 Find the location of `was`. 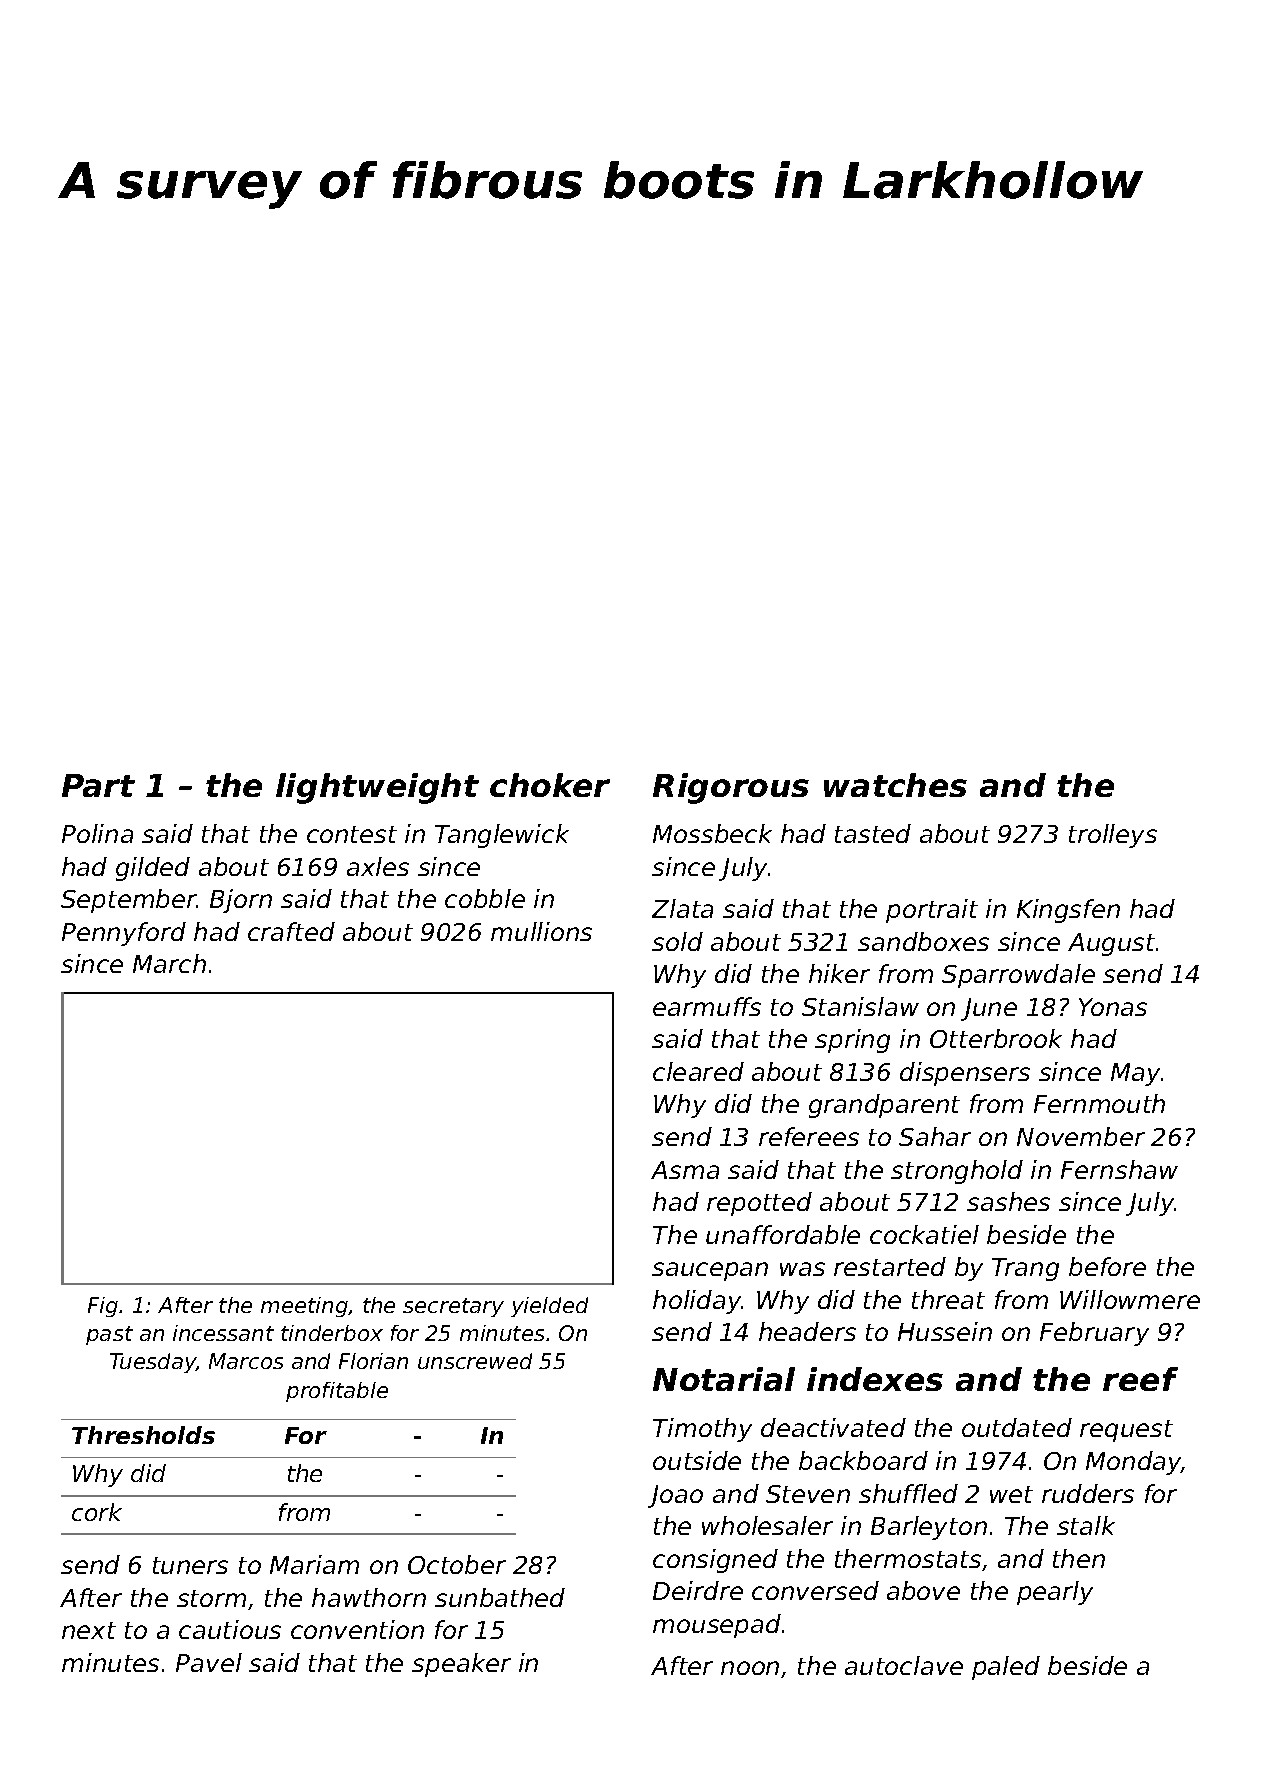

was is located at coordinates (802, 1269).
